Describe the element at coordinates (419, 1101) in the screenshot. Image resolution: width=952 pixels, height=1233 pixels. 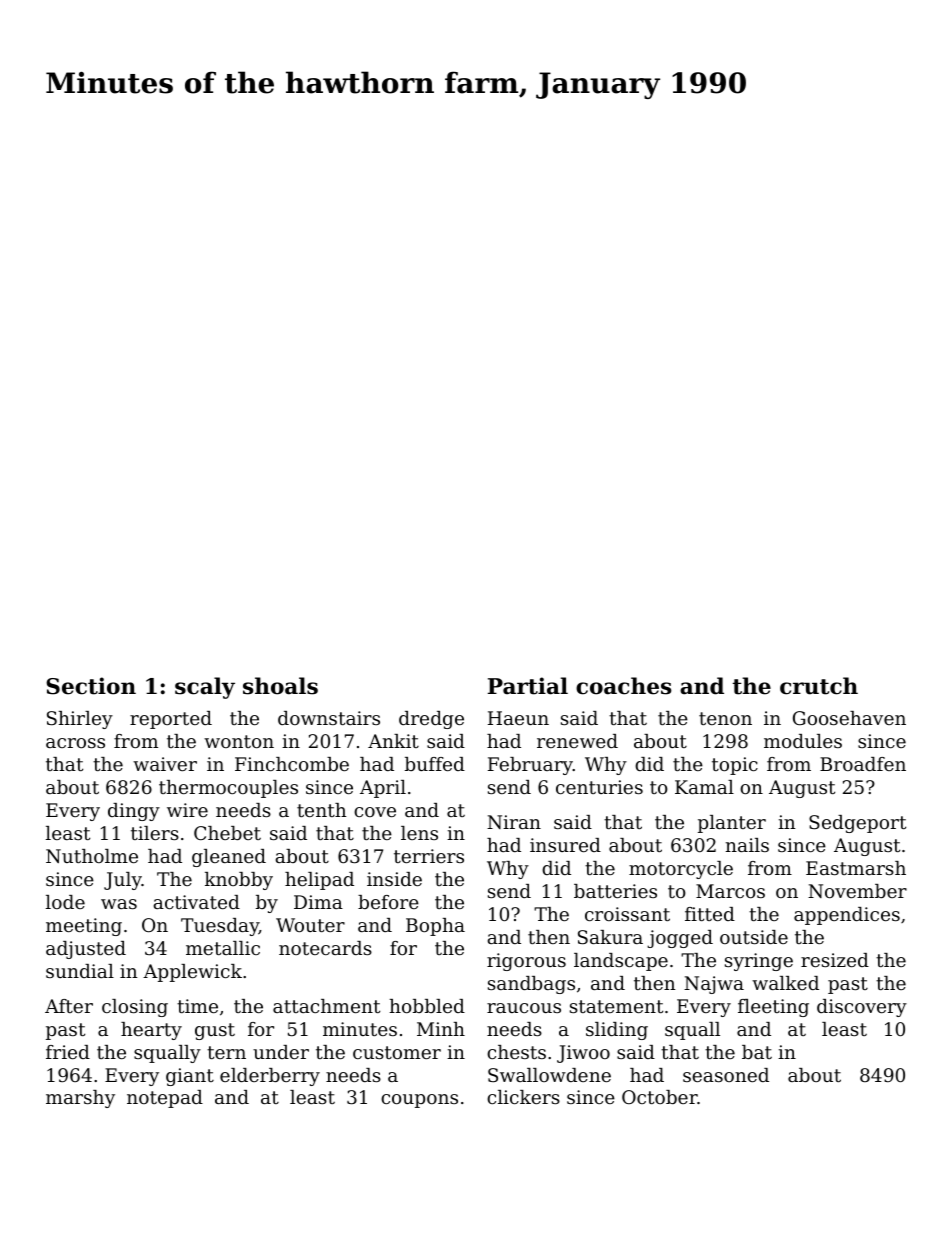
I see `coupons` at that location.
